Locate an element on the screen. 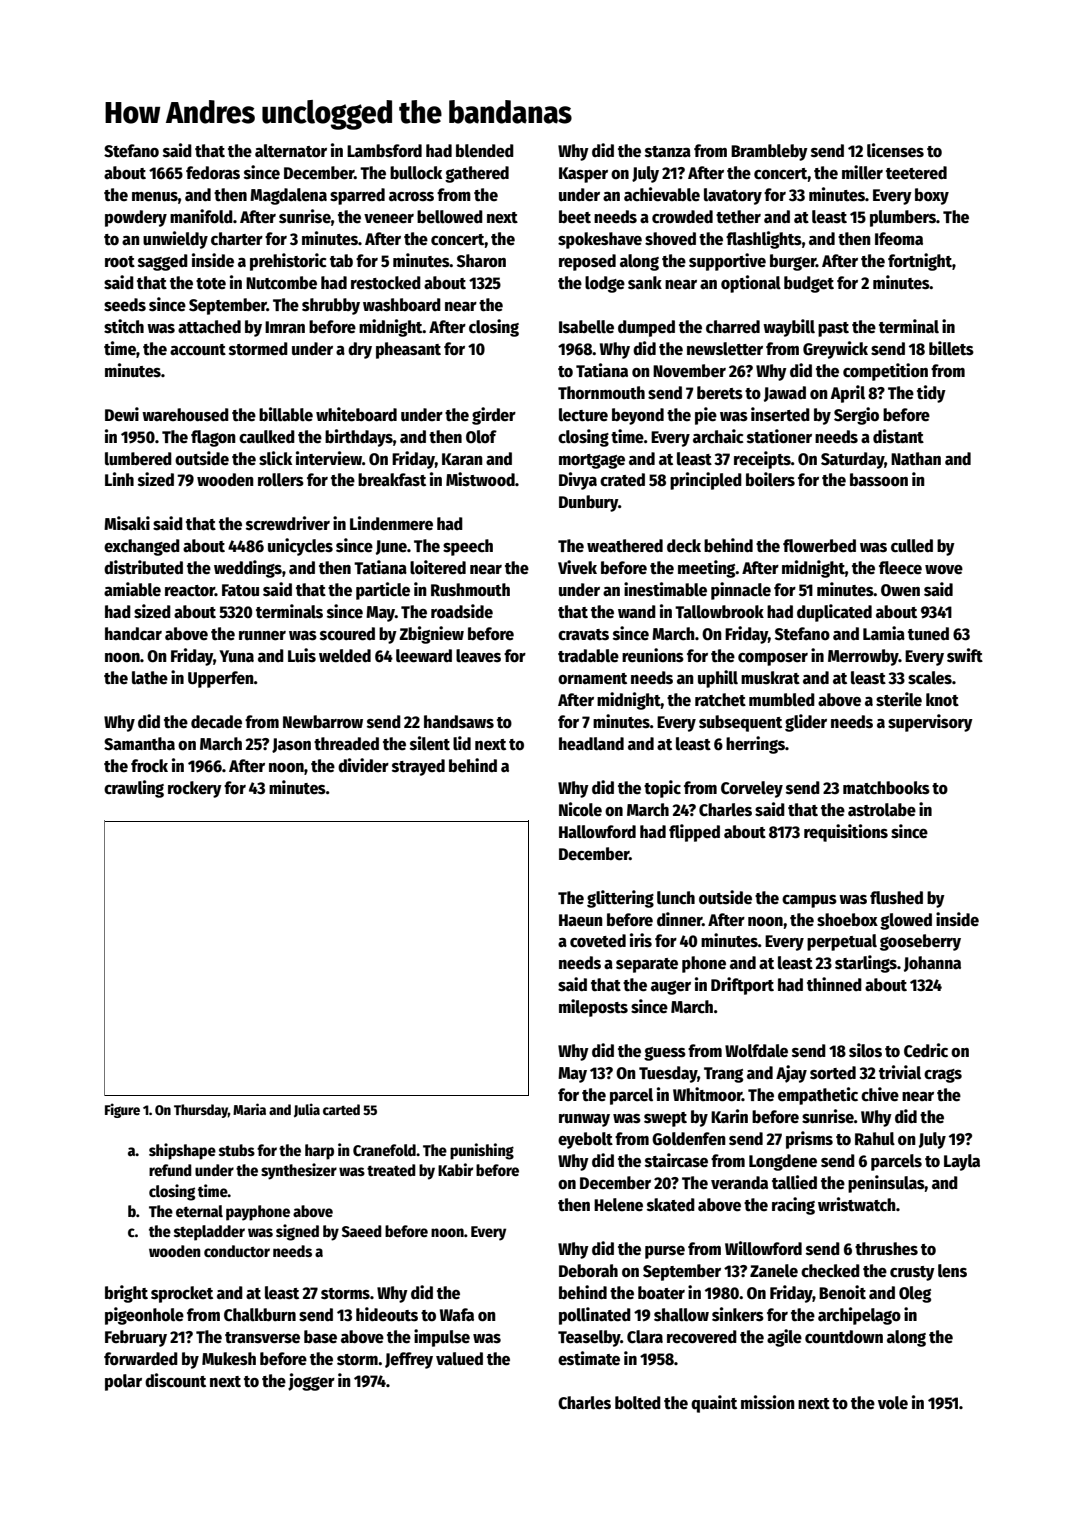  bassoon is located at coordinates (879, 480).
